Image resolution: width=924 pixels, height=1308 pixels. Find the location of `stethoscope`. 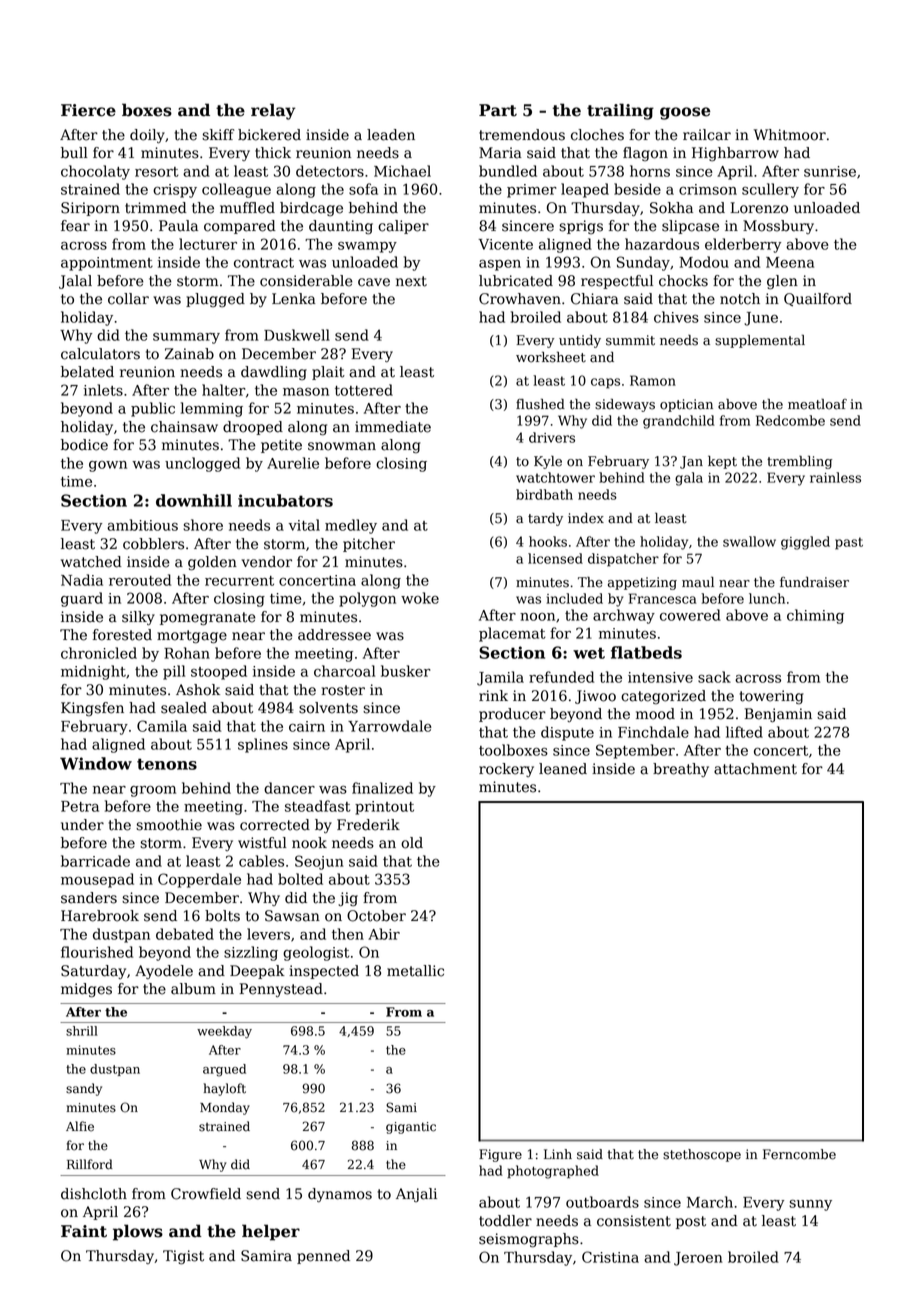

stethoscope is located at coordinates (702, 1155).
